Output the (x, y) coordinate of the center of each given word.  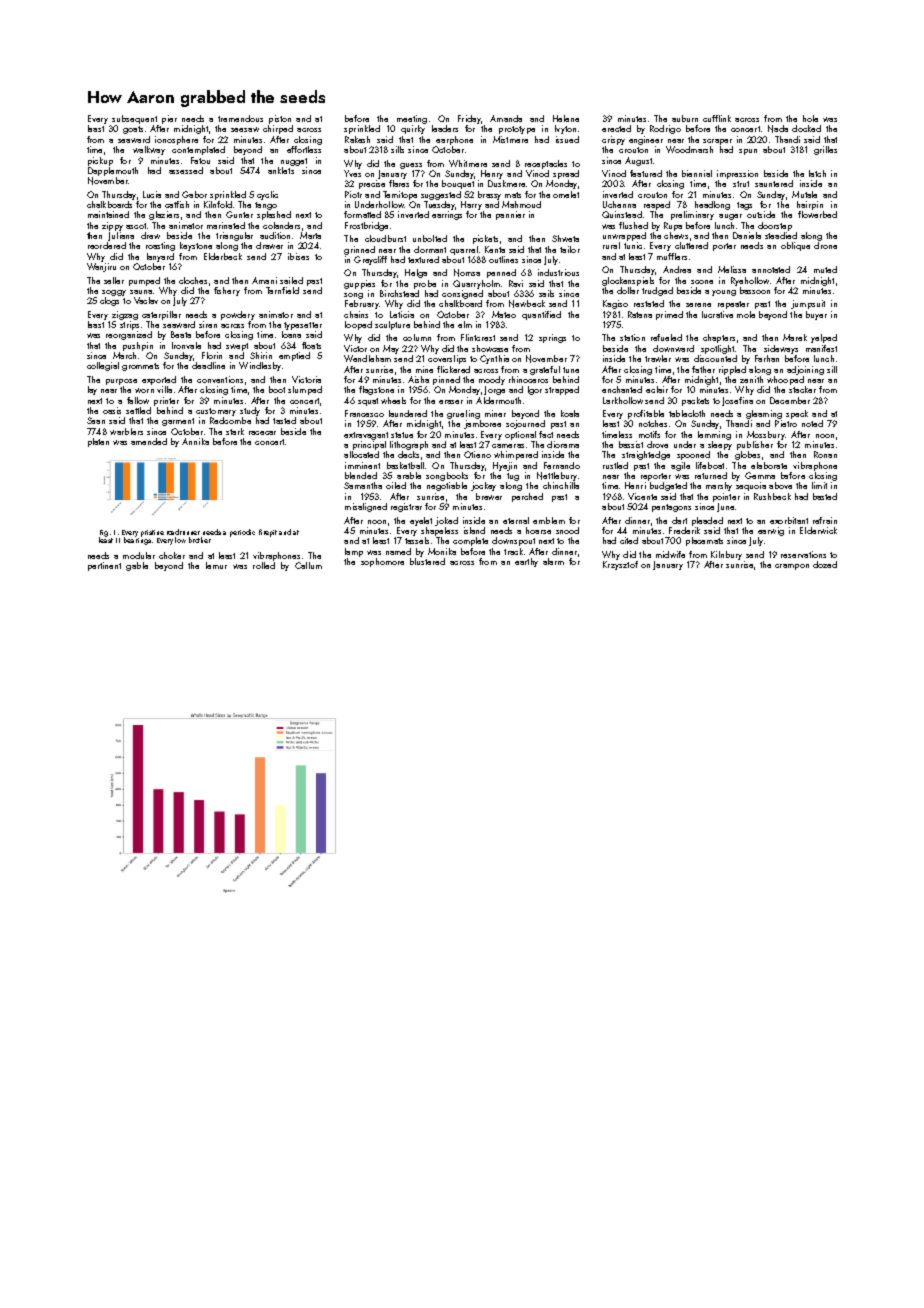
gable (137, 566)
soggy (114, 293)
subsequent (134, 119)
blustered (427, 561)
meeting (412, 119)
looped (358, 325)
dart (679, 520)
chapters (719, 338)
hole (810, 118)
